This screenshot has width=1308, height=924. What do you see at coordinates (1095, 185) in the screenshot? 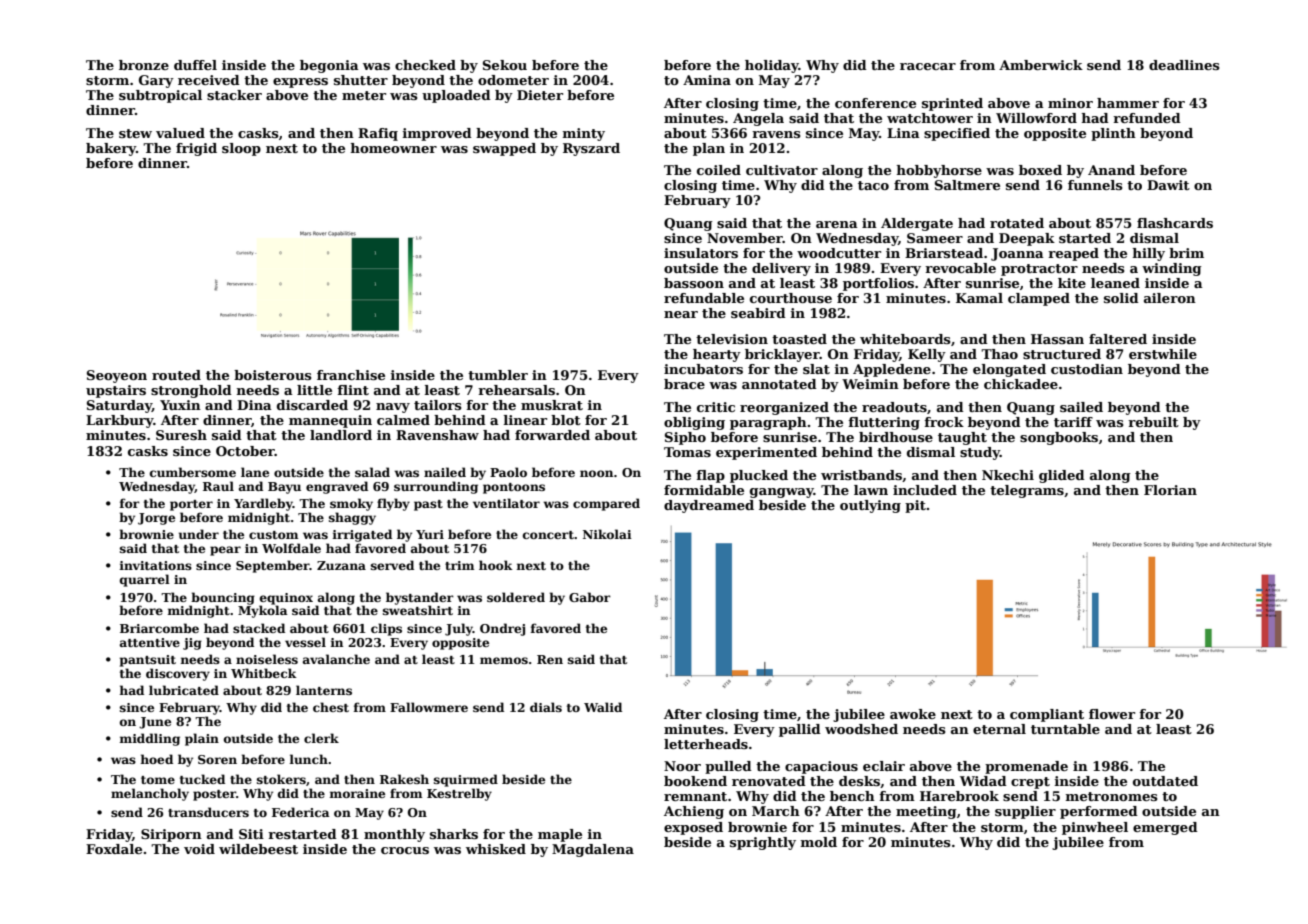
I see `funnels` at bounding box center [1095, 185].
